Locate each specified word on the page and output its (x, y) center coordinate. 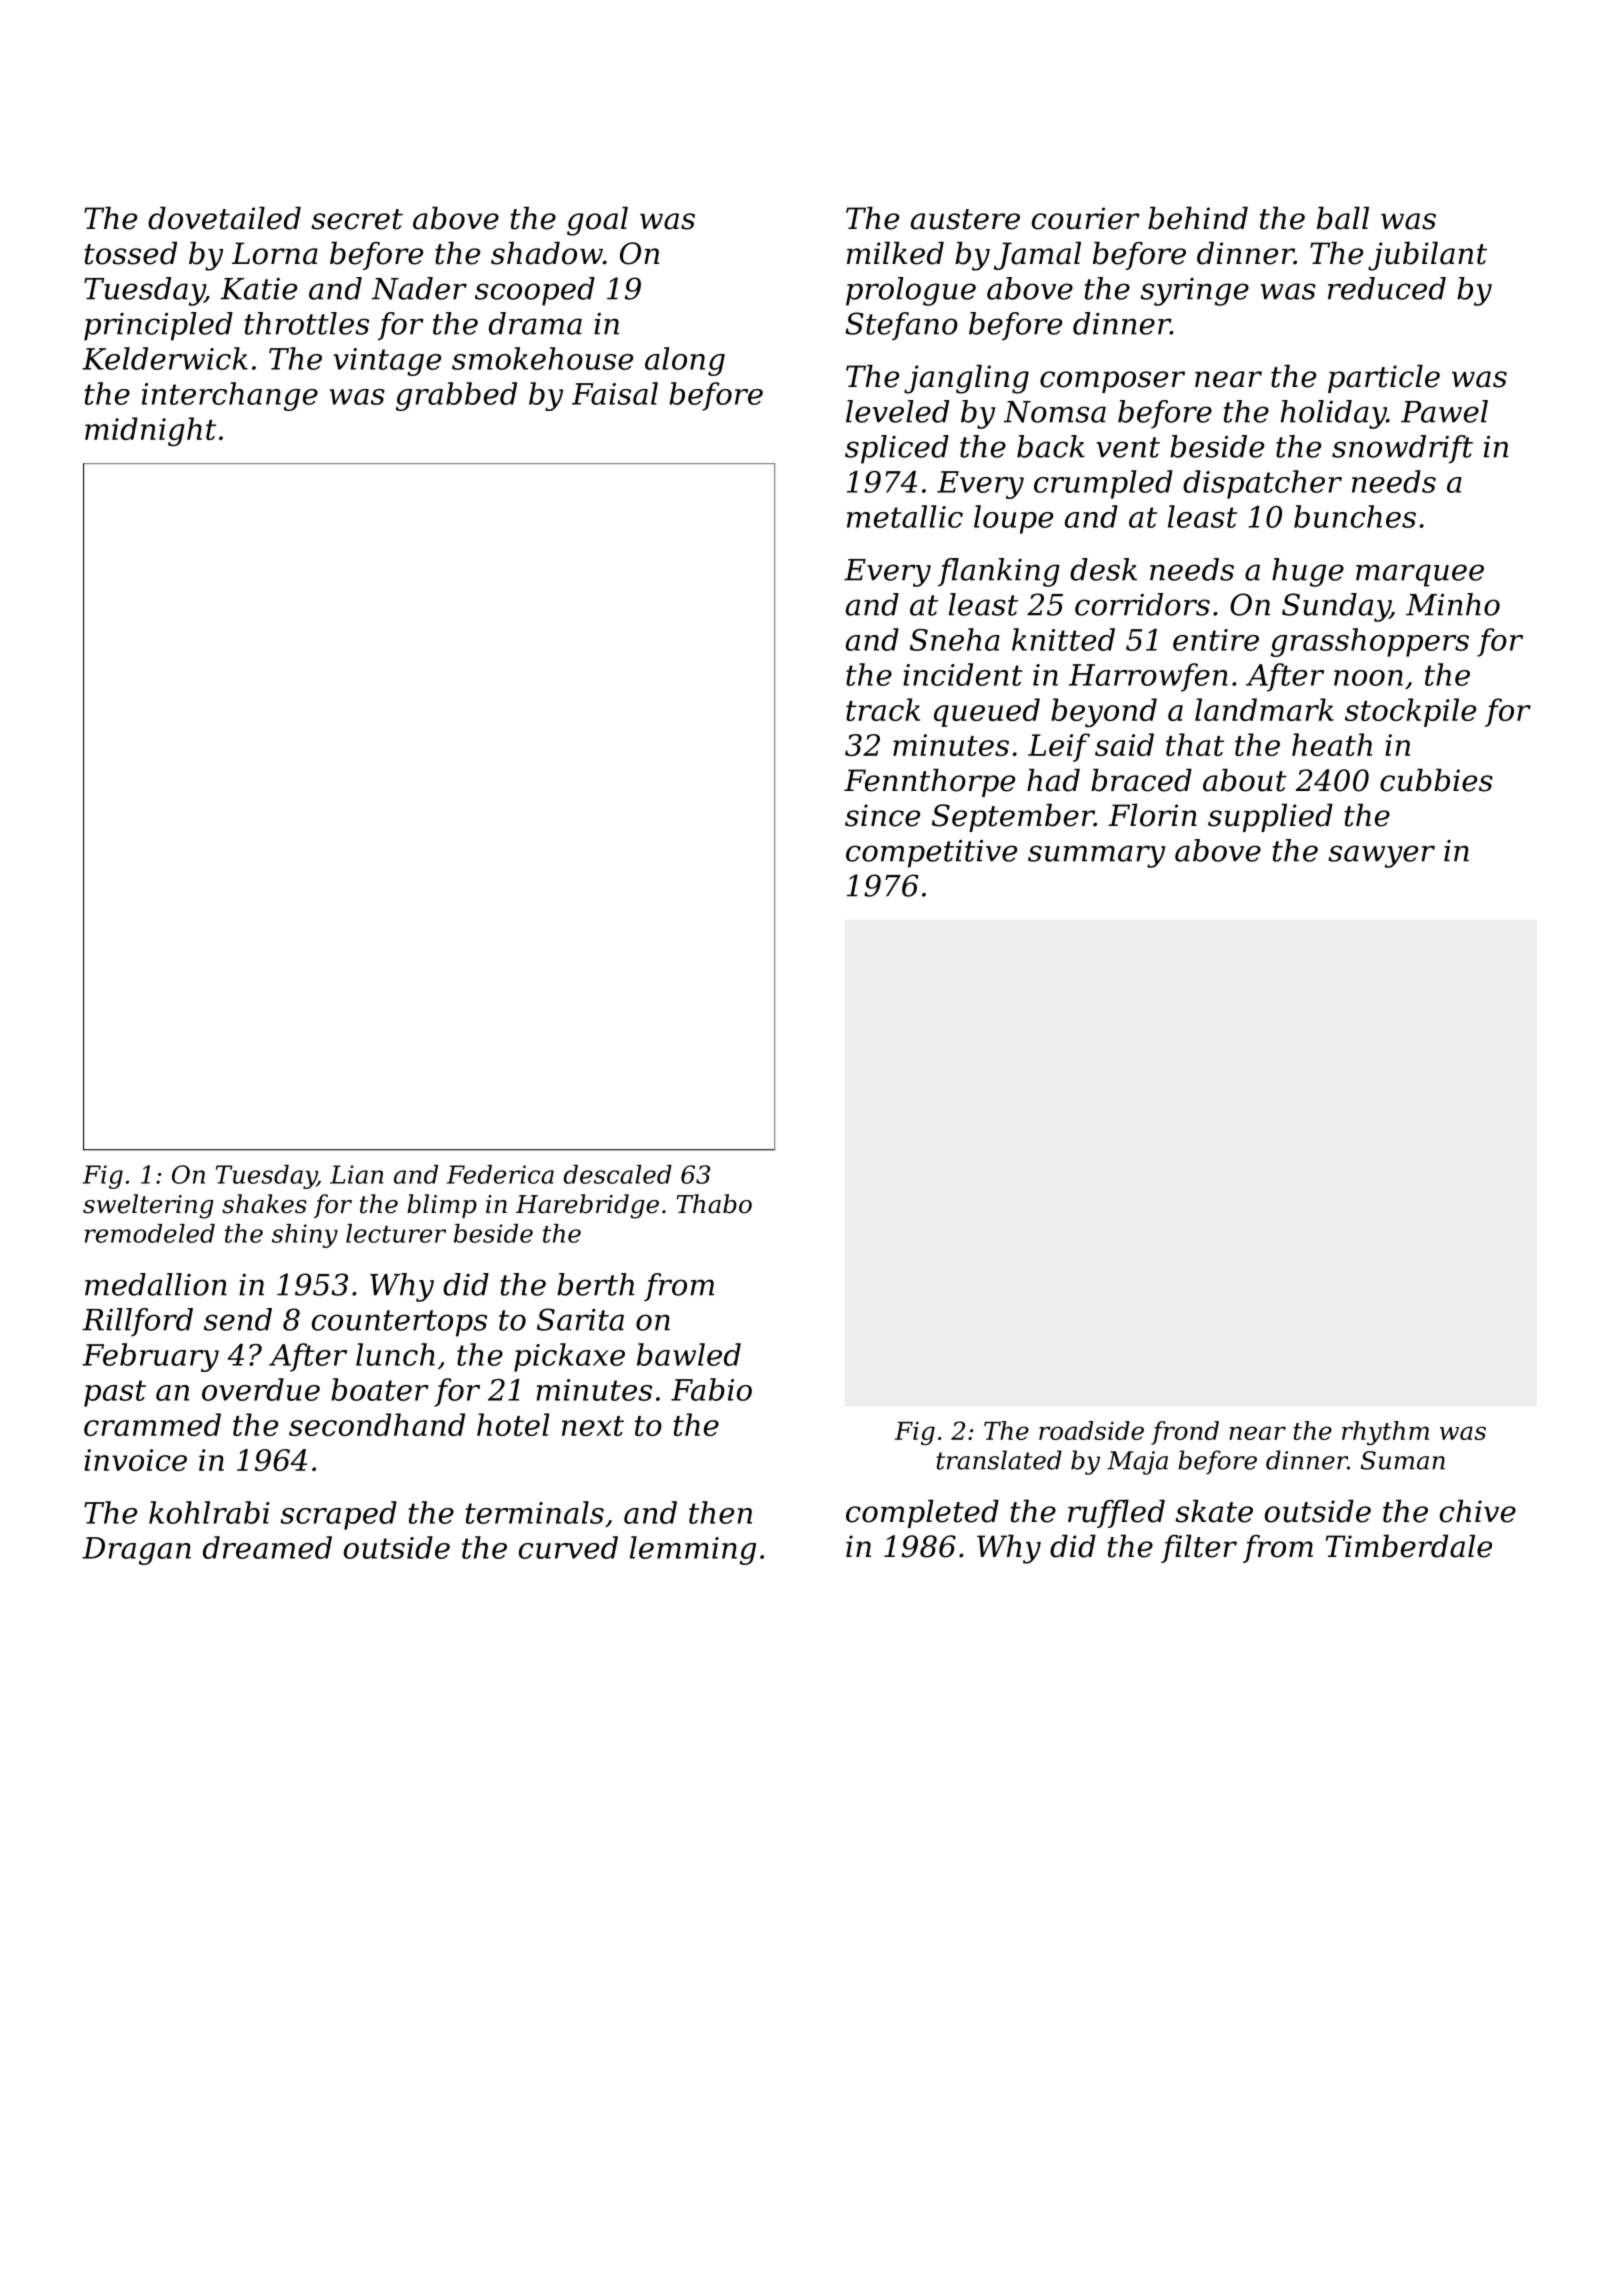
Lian (356, 1174)
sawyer (1382, 856)
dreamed (267, 1547)
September (1013, 818)
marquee (1420, 575)
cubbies (1436, 780)
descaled (618, 1174)
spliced (897, 449)
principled (158, 326)
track (883, 709)
